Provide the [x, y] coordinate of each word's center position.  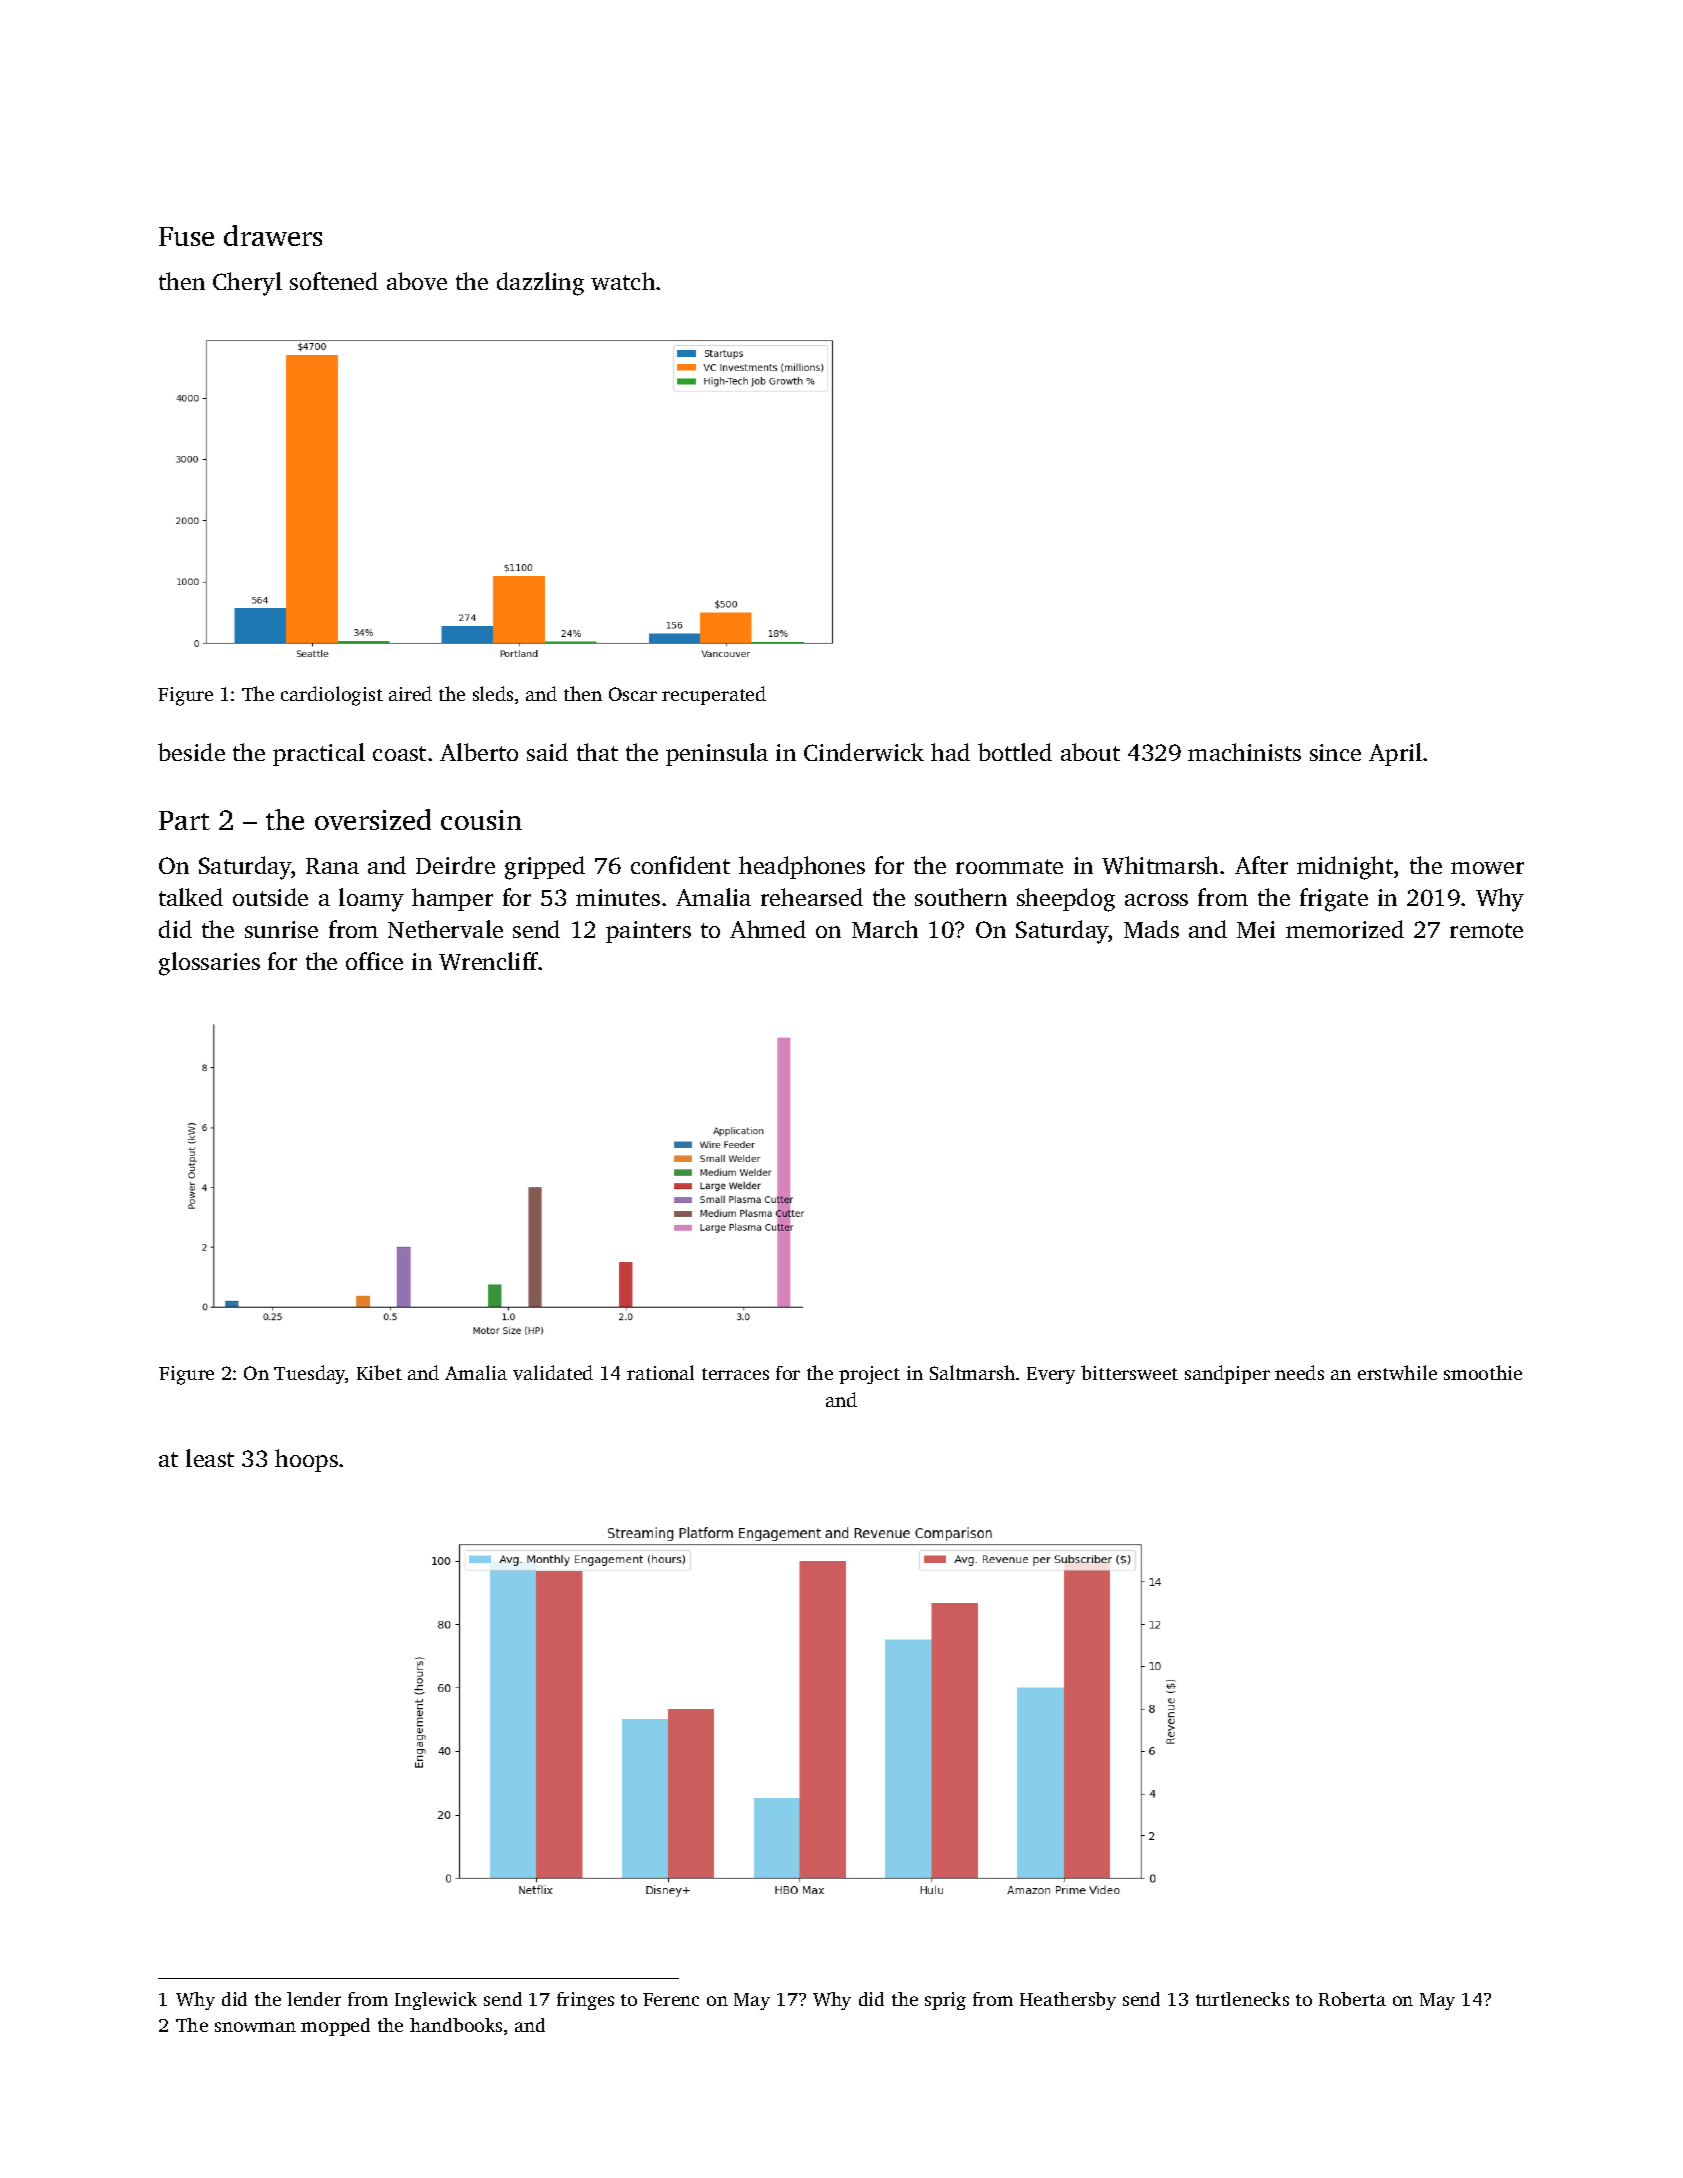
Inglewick [436, 2001]
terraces [735, 1374]
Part [184, 820]
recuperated [714, 695]
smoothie [1483, 1372]
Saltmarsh [972, 1372]
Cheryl [247, 284]
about [1090, 752]
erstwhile [1397, 1372]
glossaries [209, 964]
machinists [1244, 752]
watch [623, 281]
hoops [306, 1460]
